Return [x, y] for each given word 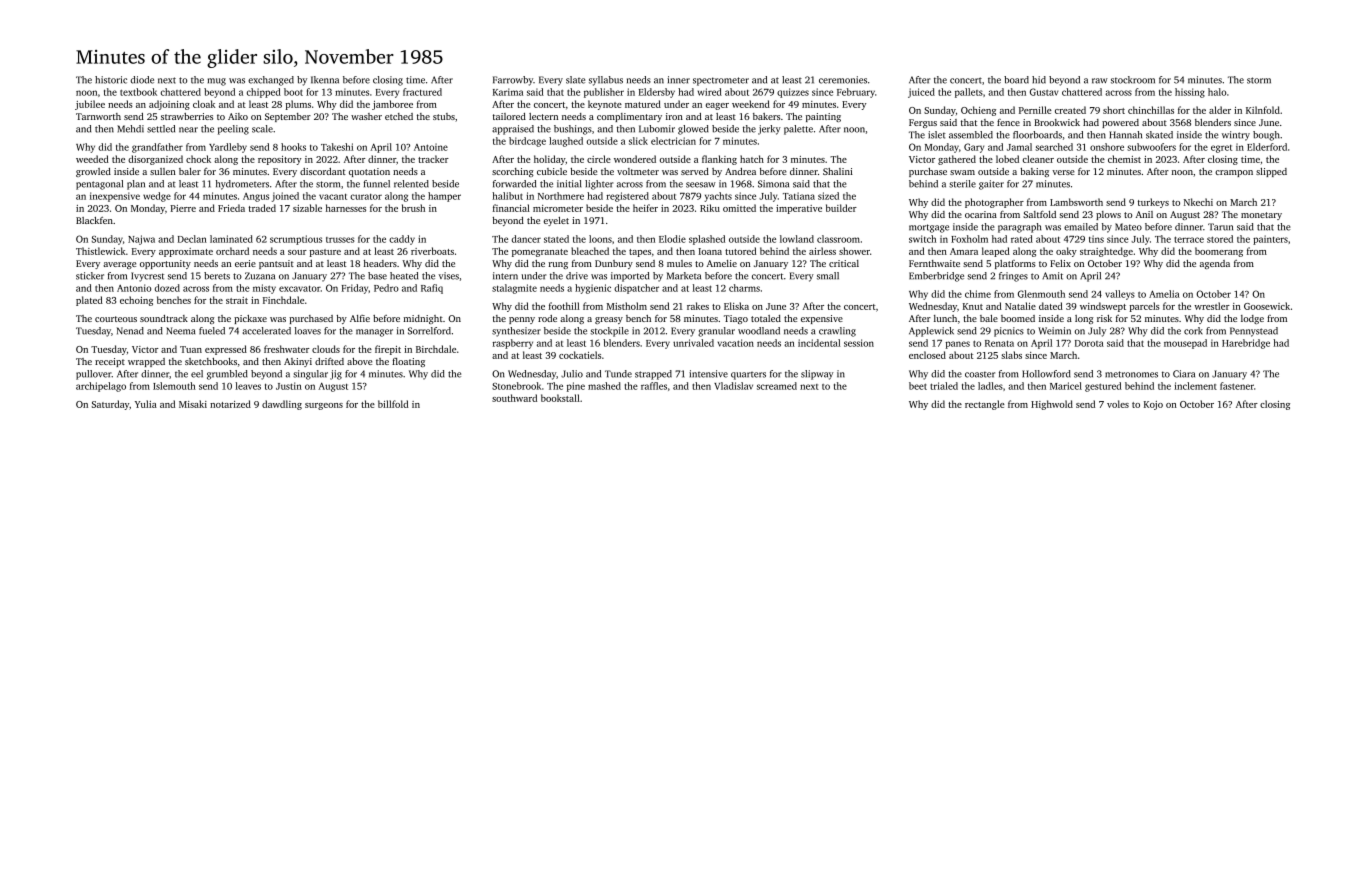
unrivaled [693, 343]
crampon [1234, 173]
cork [1193, 331]
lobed [1007, 159]
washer [366, 116]
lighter [599, 185]
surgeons [324, 406]
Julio [572, 374]
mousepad [1185, 344]
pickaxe [250, 319]
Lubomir [657, 129]
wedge [157, 197]
